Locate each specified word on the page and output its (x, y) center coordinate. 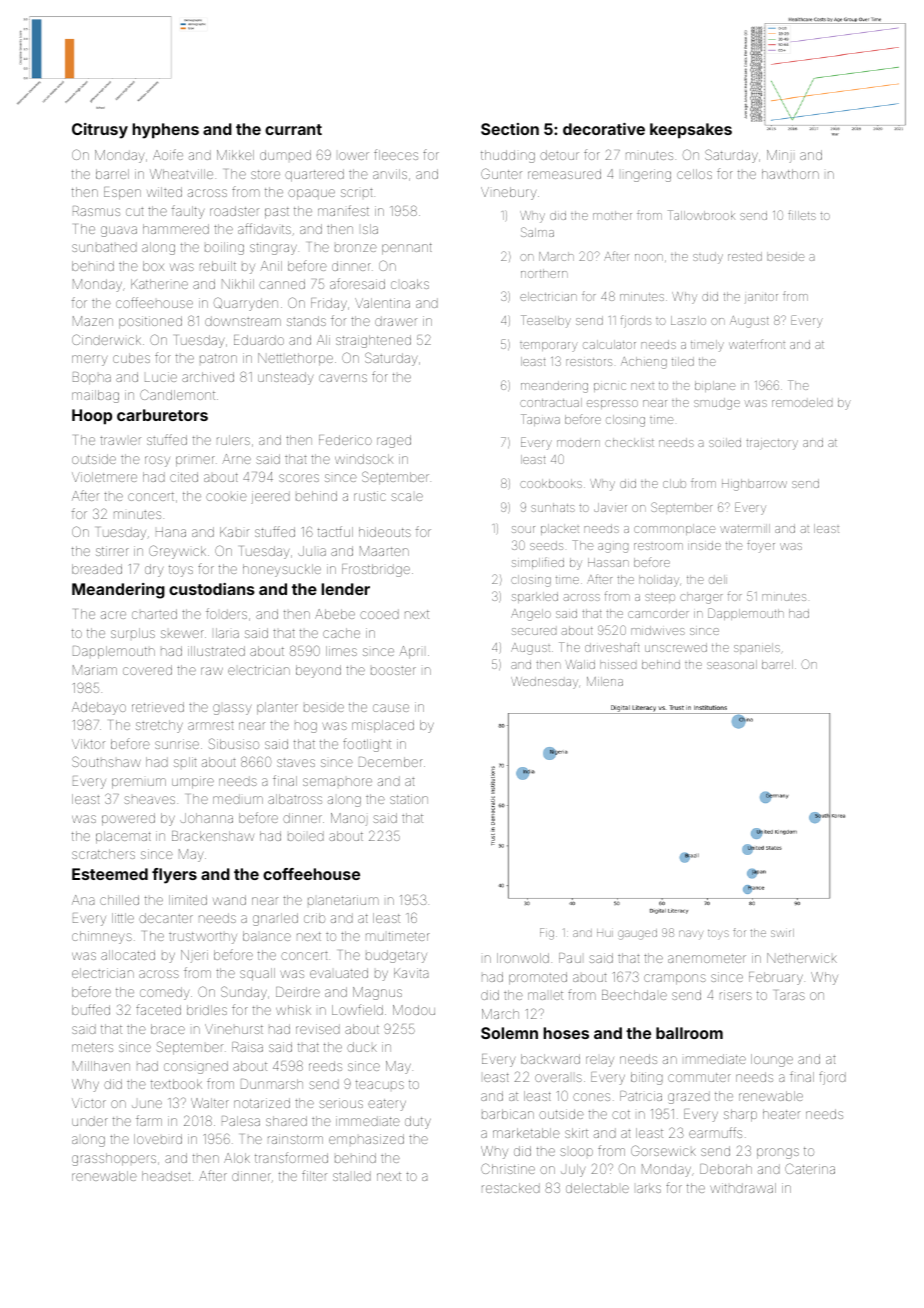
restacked (511, 1188)
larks (649, 1188)
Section (510, 129)
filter (314, 1175)
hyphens (165, 131)
